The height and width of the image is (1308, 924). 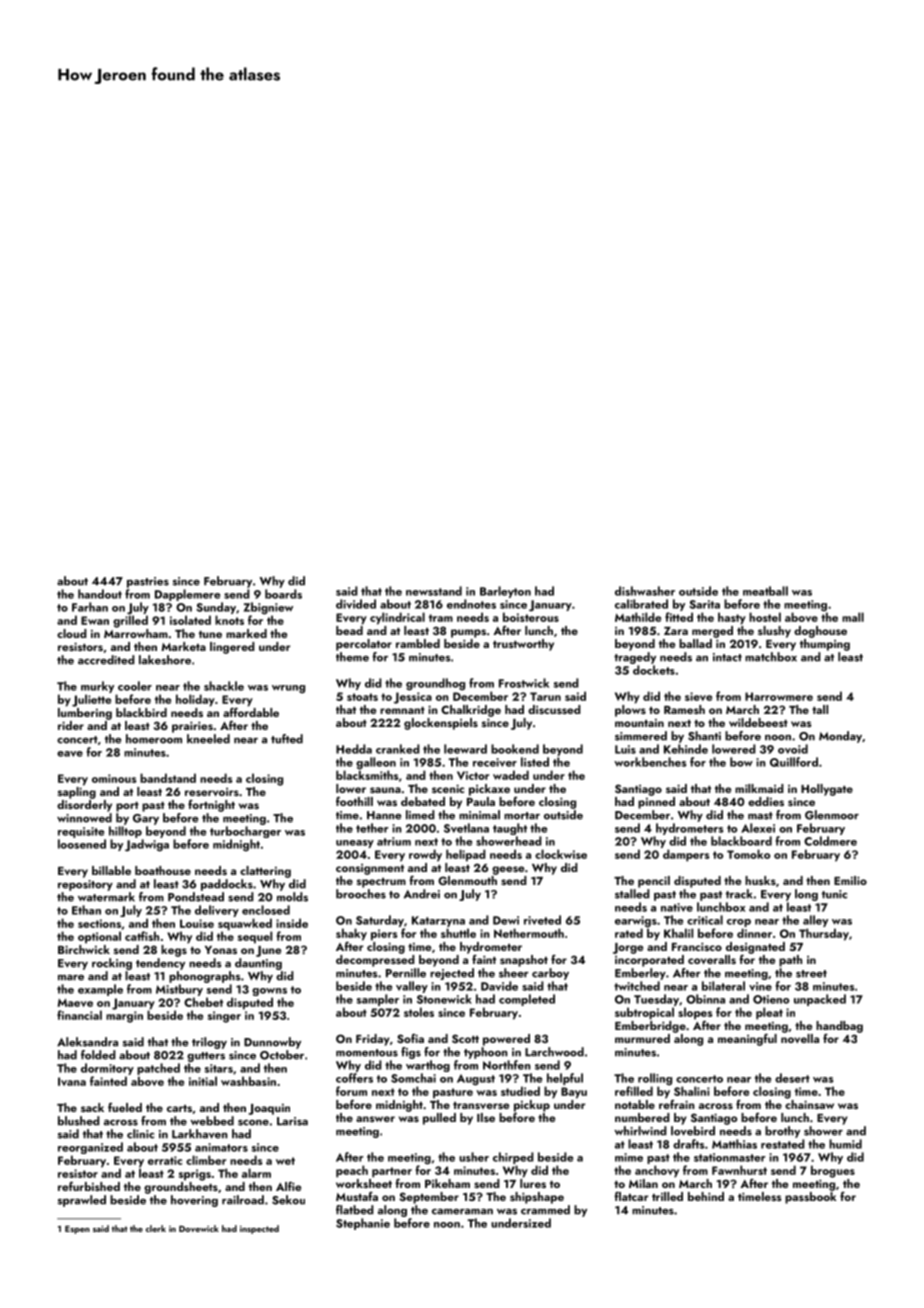 What do you see at coordinates (741, 762) in the image?
I see `bow` at bounding box center [741, 762].
